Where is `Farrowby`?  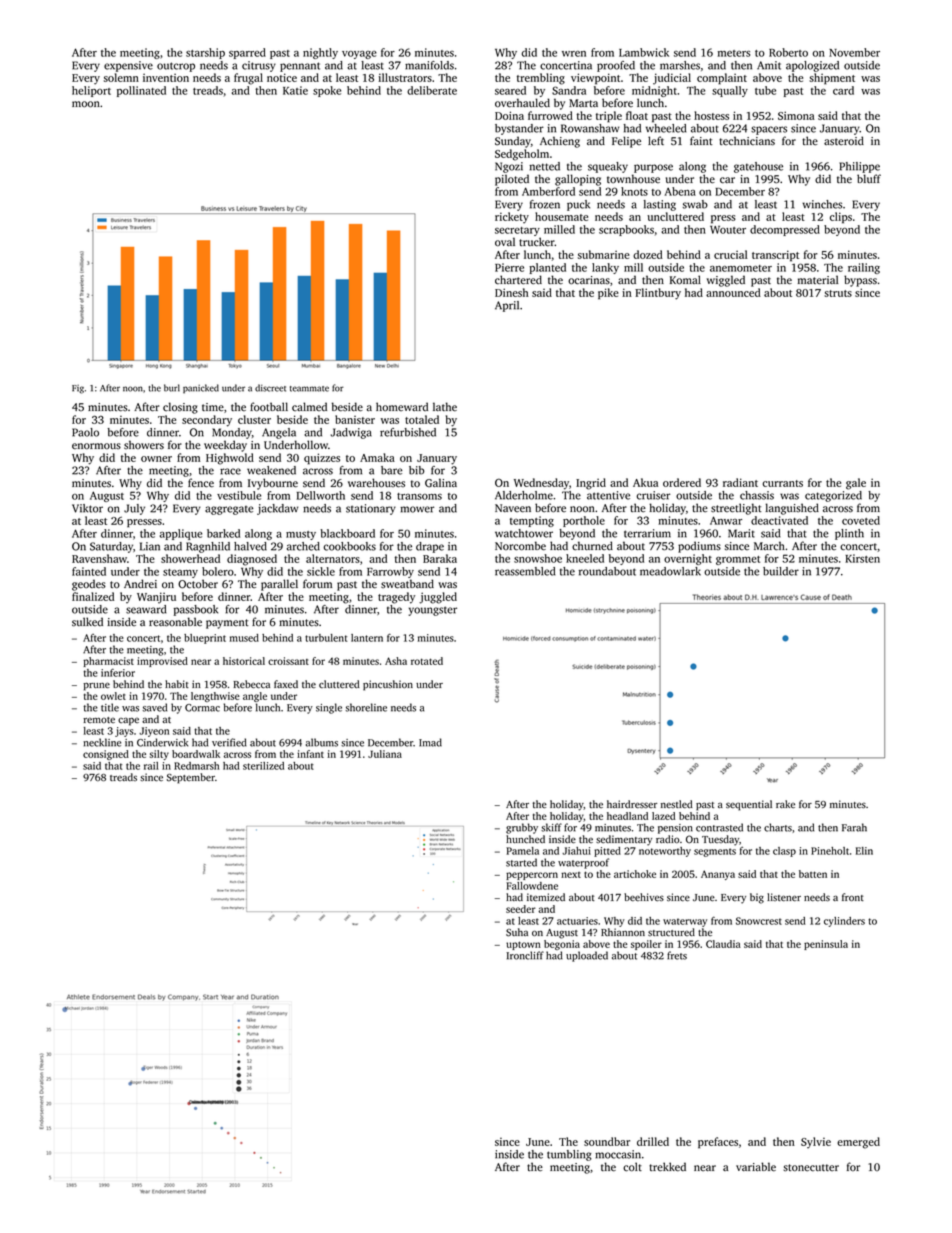
Farrowby is located at coordinates (390, 572).
